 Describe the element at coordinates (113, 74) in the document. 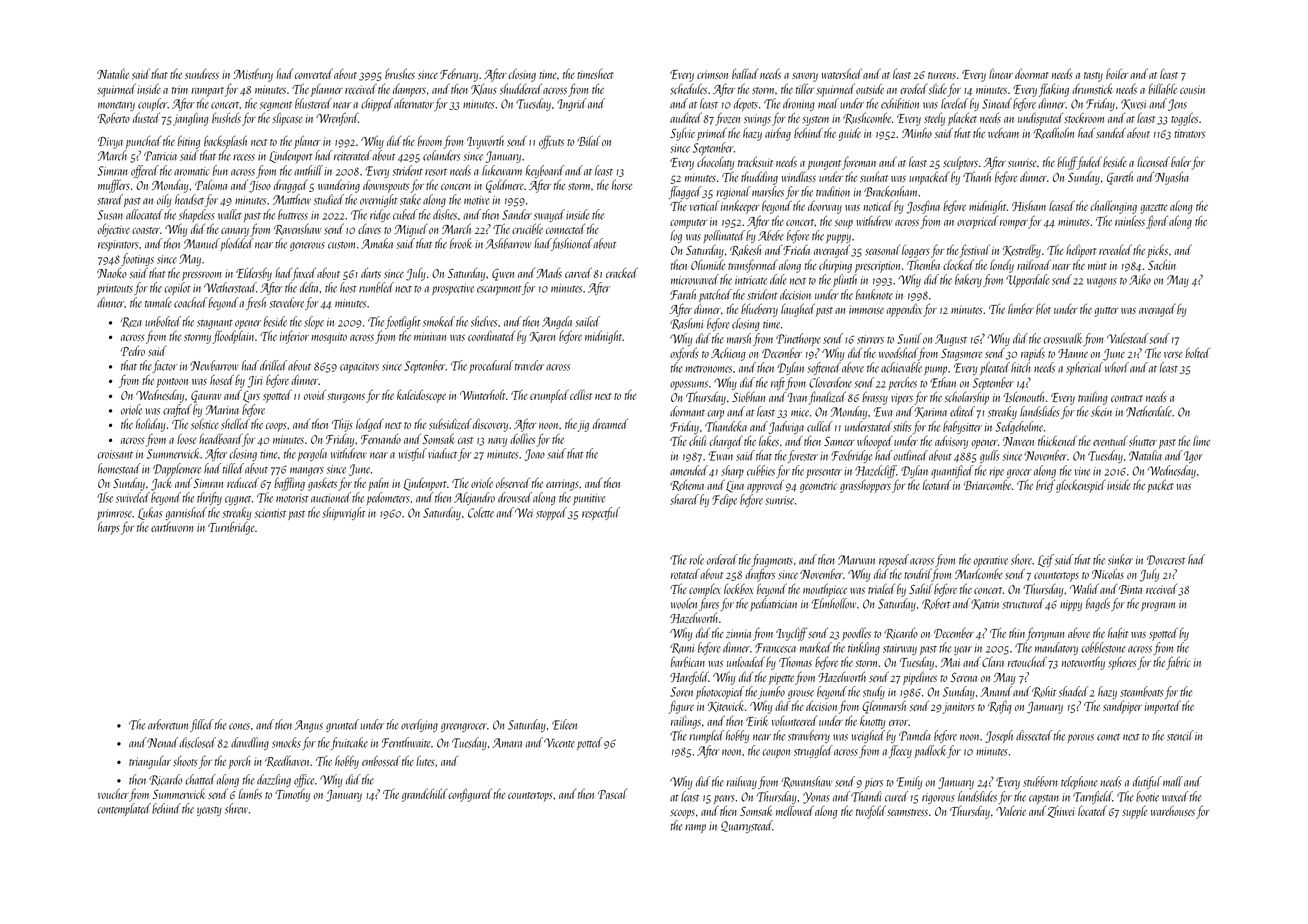

I see `Natalie` at that location.
